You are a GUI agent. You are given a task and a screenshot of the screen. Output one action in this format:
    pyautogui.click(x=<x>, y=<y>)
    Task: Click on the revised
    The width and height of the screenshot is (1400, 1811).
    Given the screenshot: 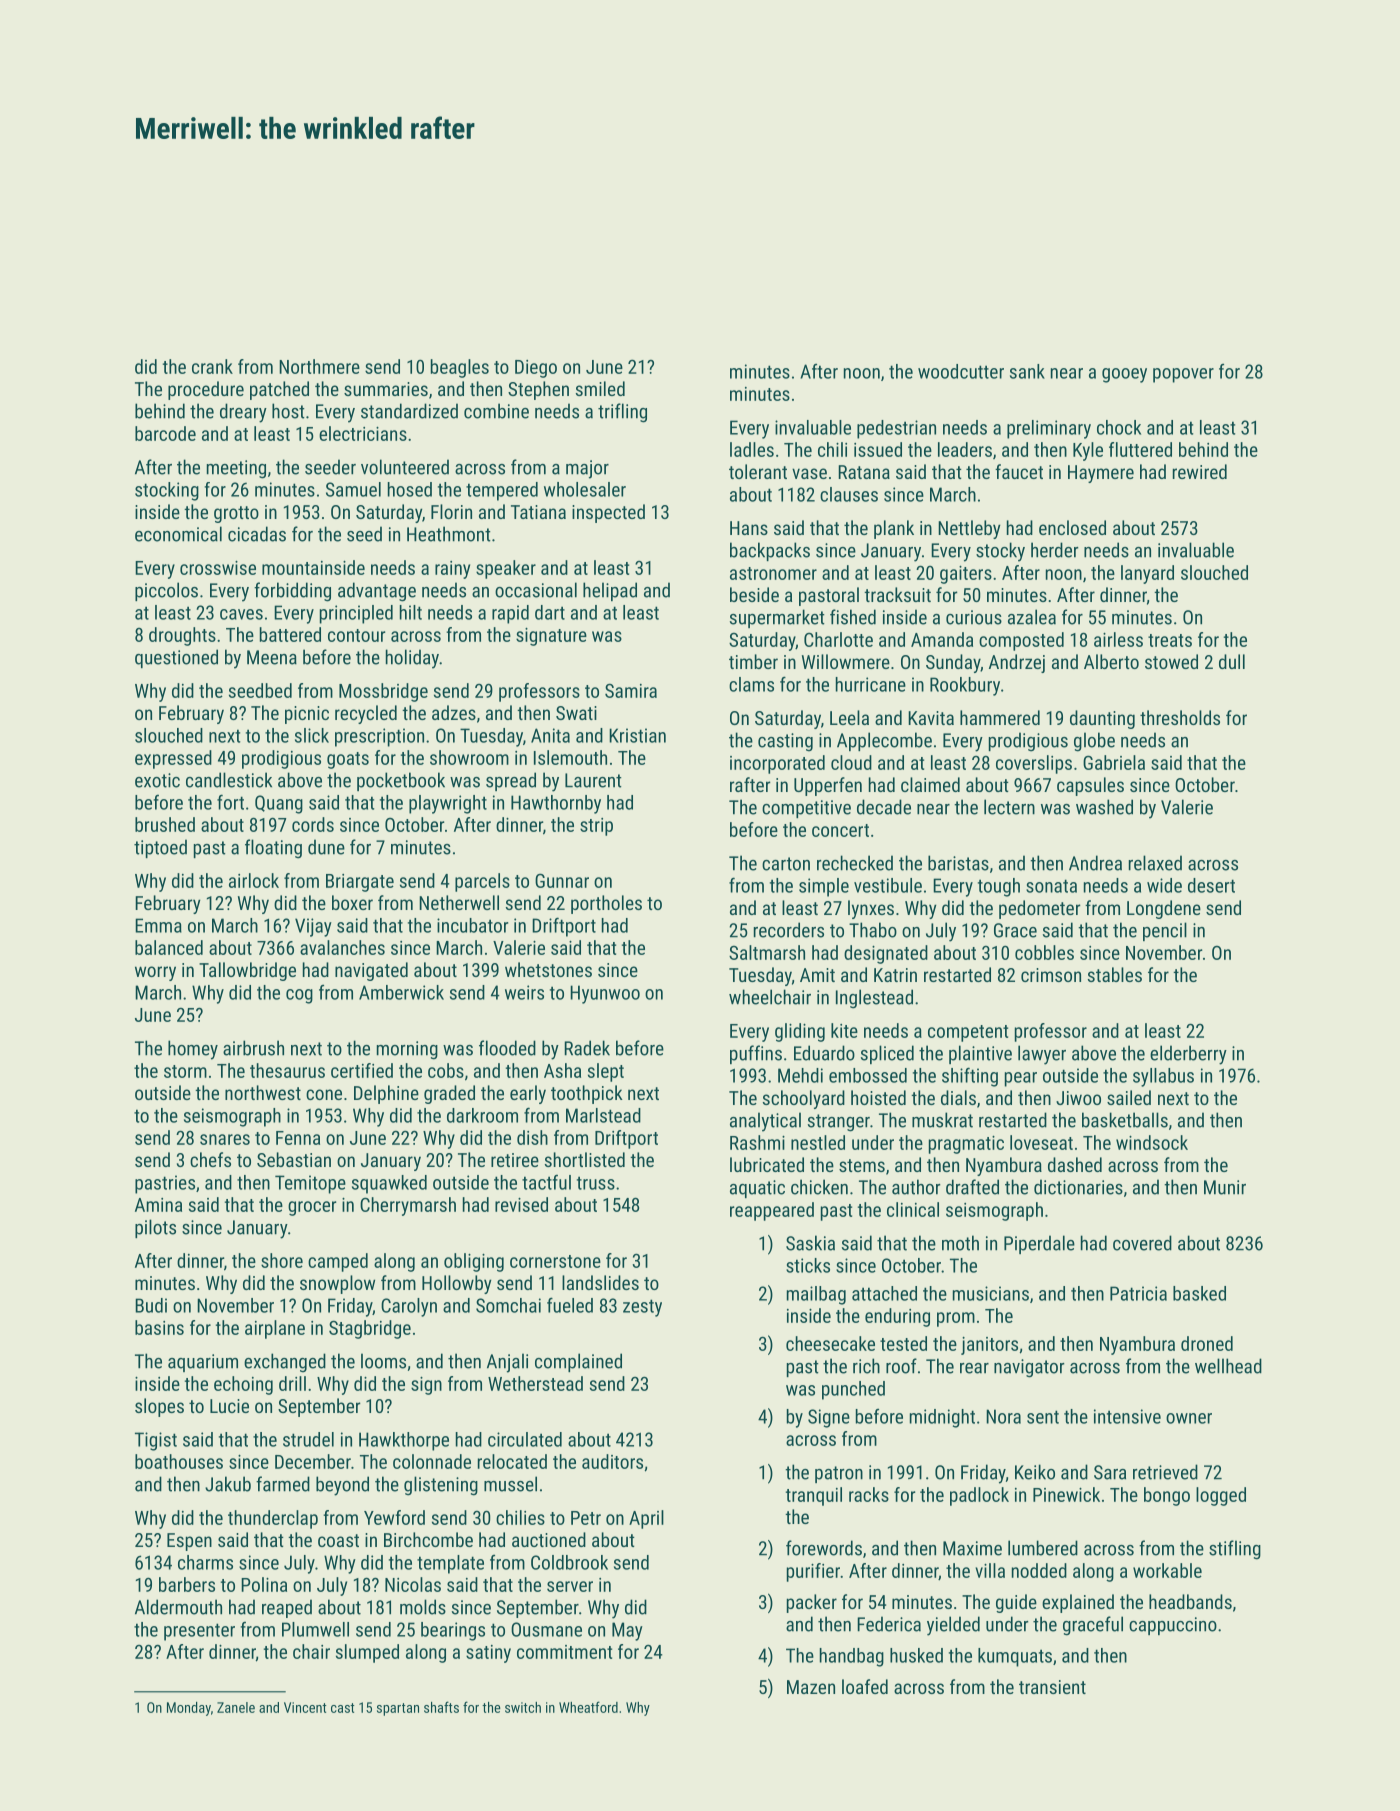 What is the action you would take?
    pyautogui.click(x=521, y=1204)
